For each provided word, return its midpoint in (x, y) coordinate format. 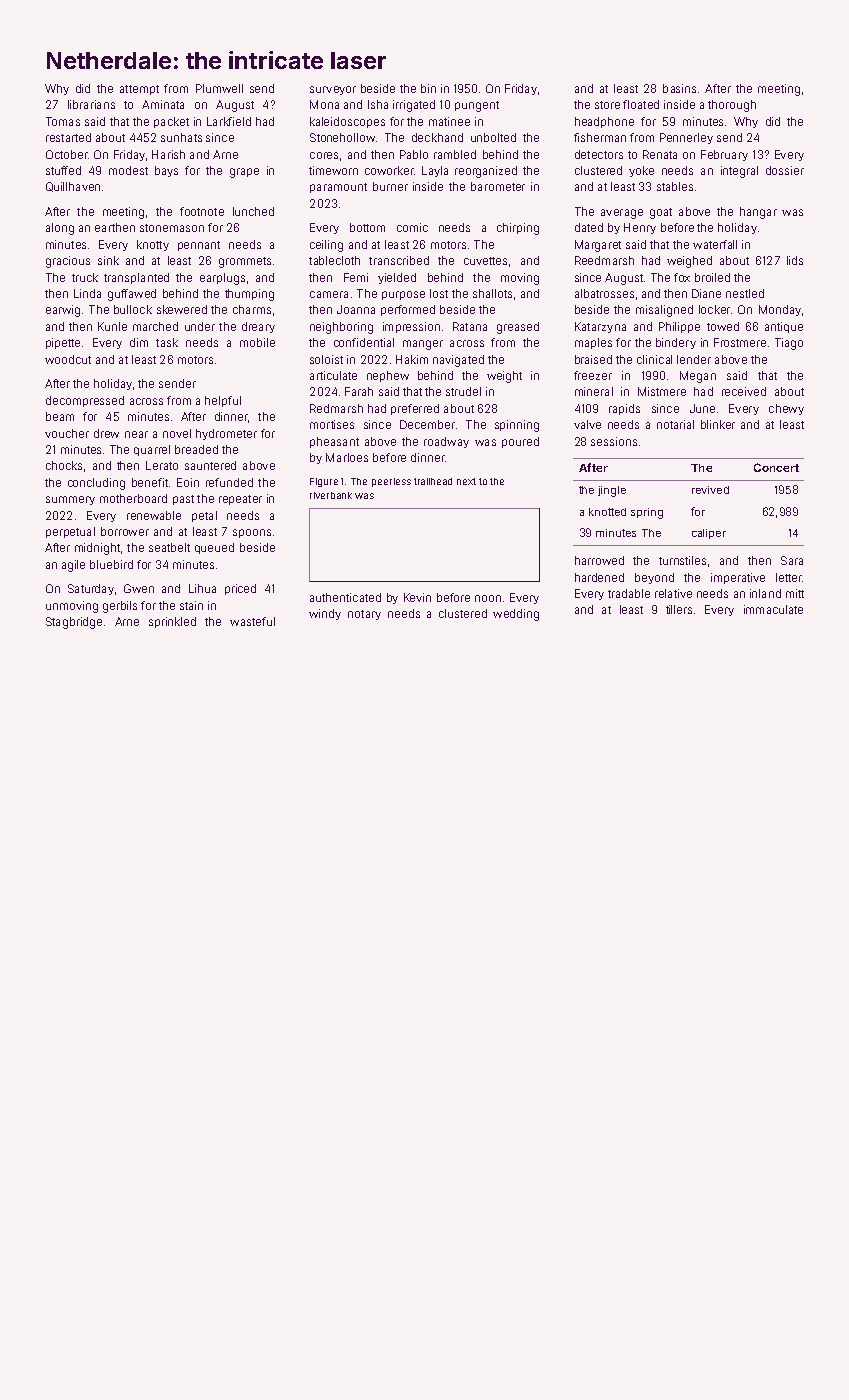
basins (679, 88)
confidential (364, 342)
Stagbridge (74, 623)
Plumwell (219, 88)
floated (641, 104)
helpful (223, 401)
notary (364, 615)
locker (714, 309)
